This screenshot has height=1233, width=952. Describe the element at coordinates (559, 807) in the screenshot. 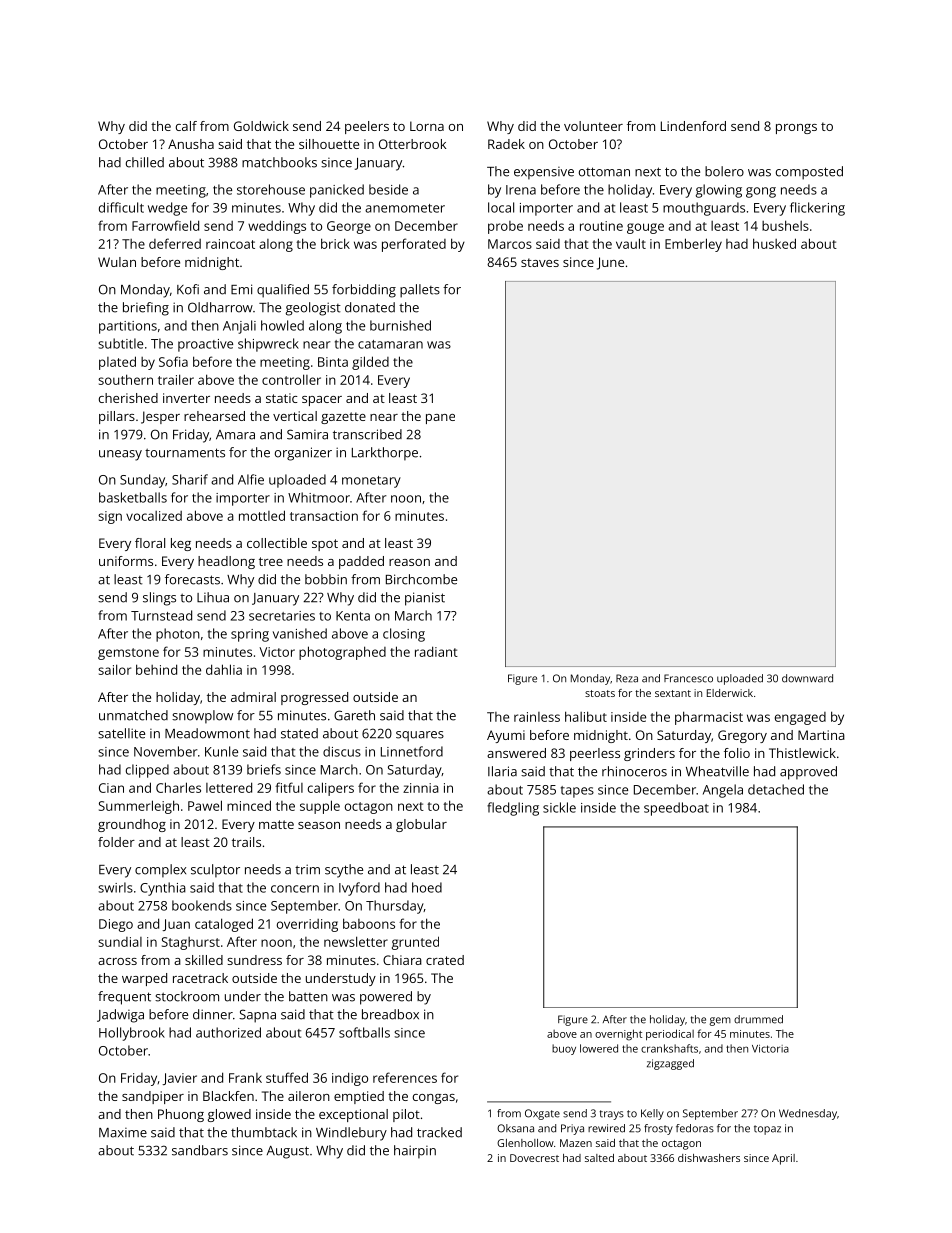

I see `sickle` at that location.
